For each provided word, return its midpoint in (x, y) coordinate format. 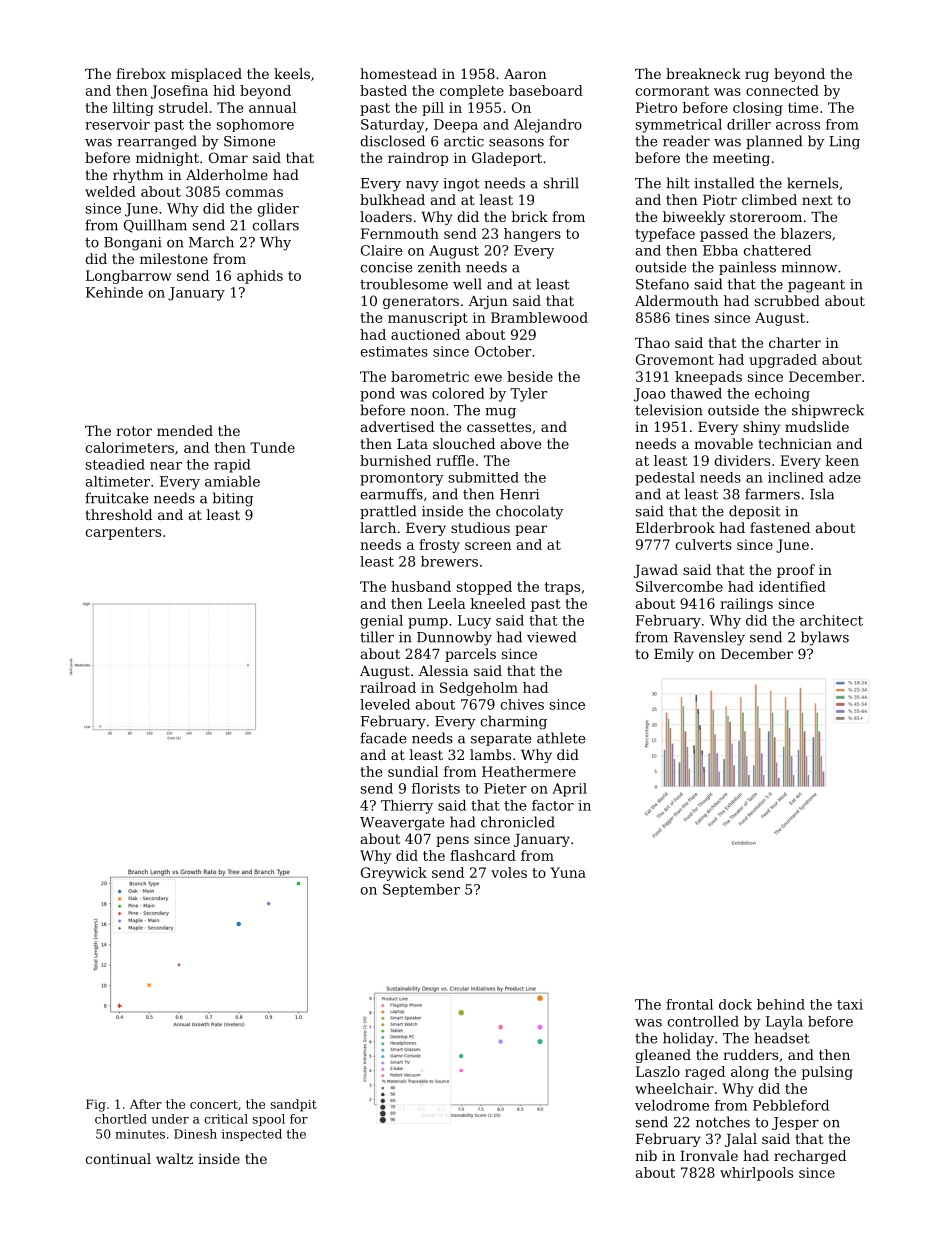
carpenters (123, 533)
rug (757, 76)
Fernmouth (400, 233)
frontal (689, 1004)
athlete (561, 738)
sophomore (255, 125)
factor (553, 805)
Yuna (568, 872)
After (146, 1104)
